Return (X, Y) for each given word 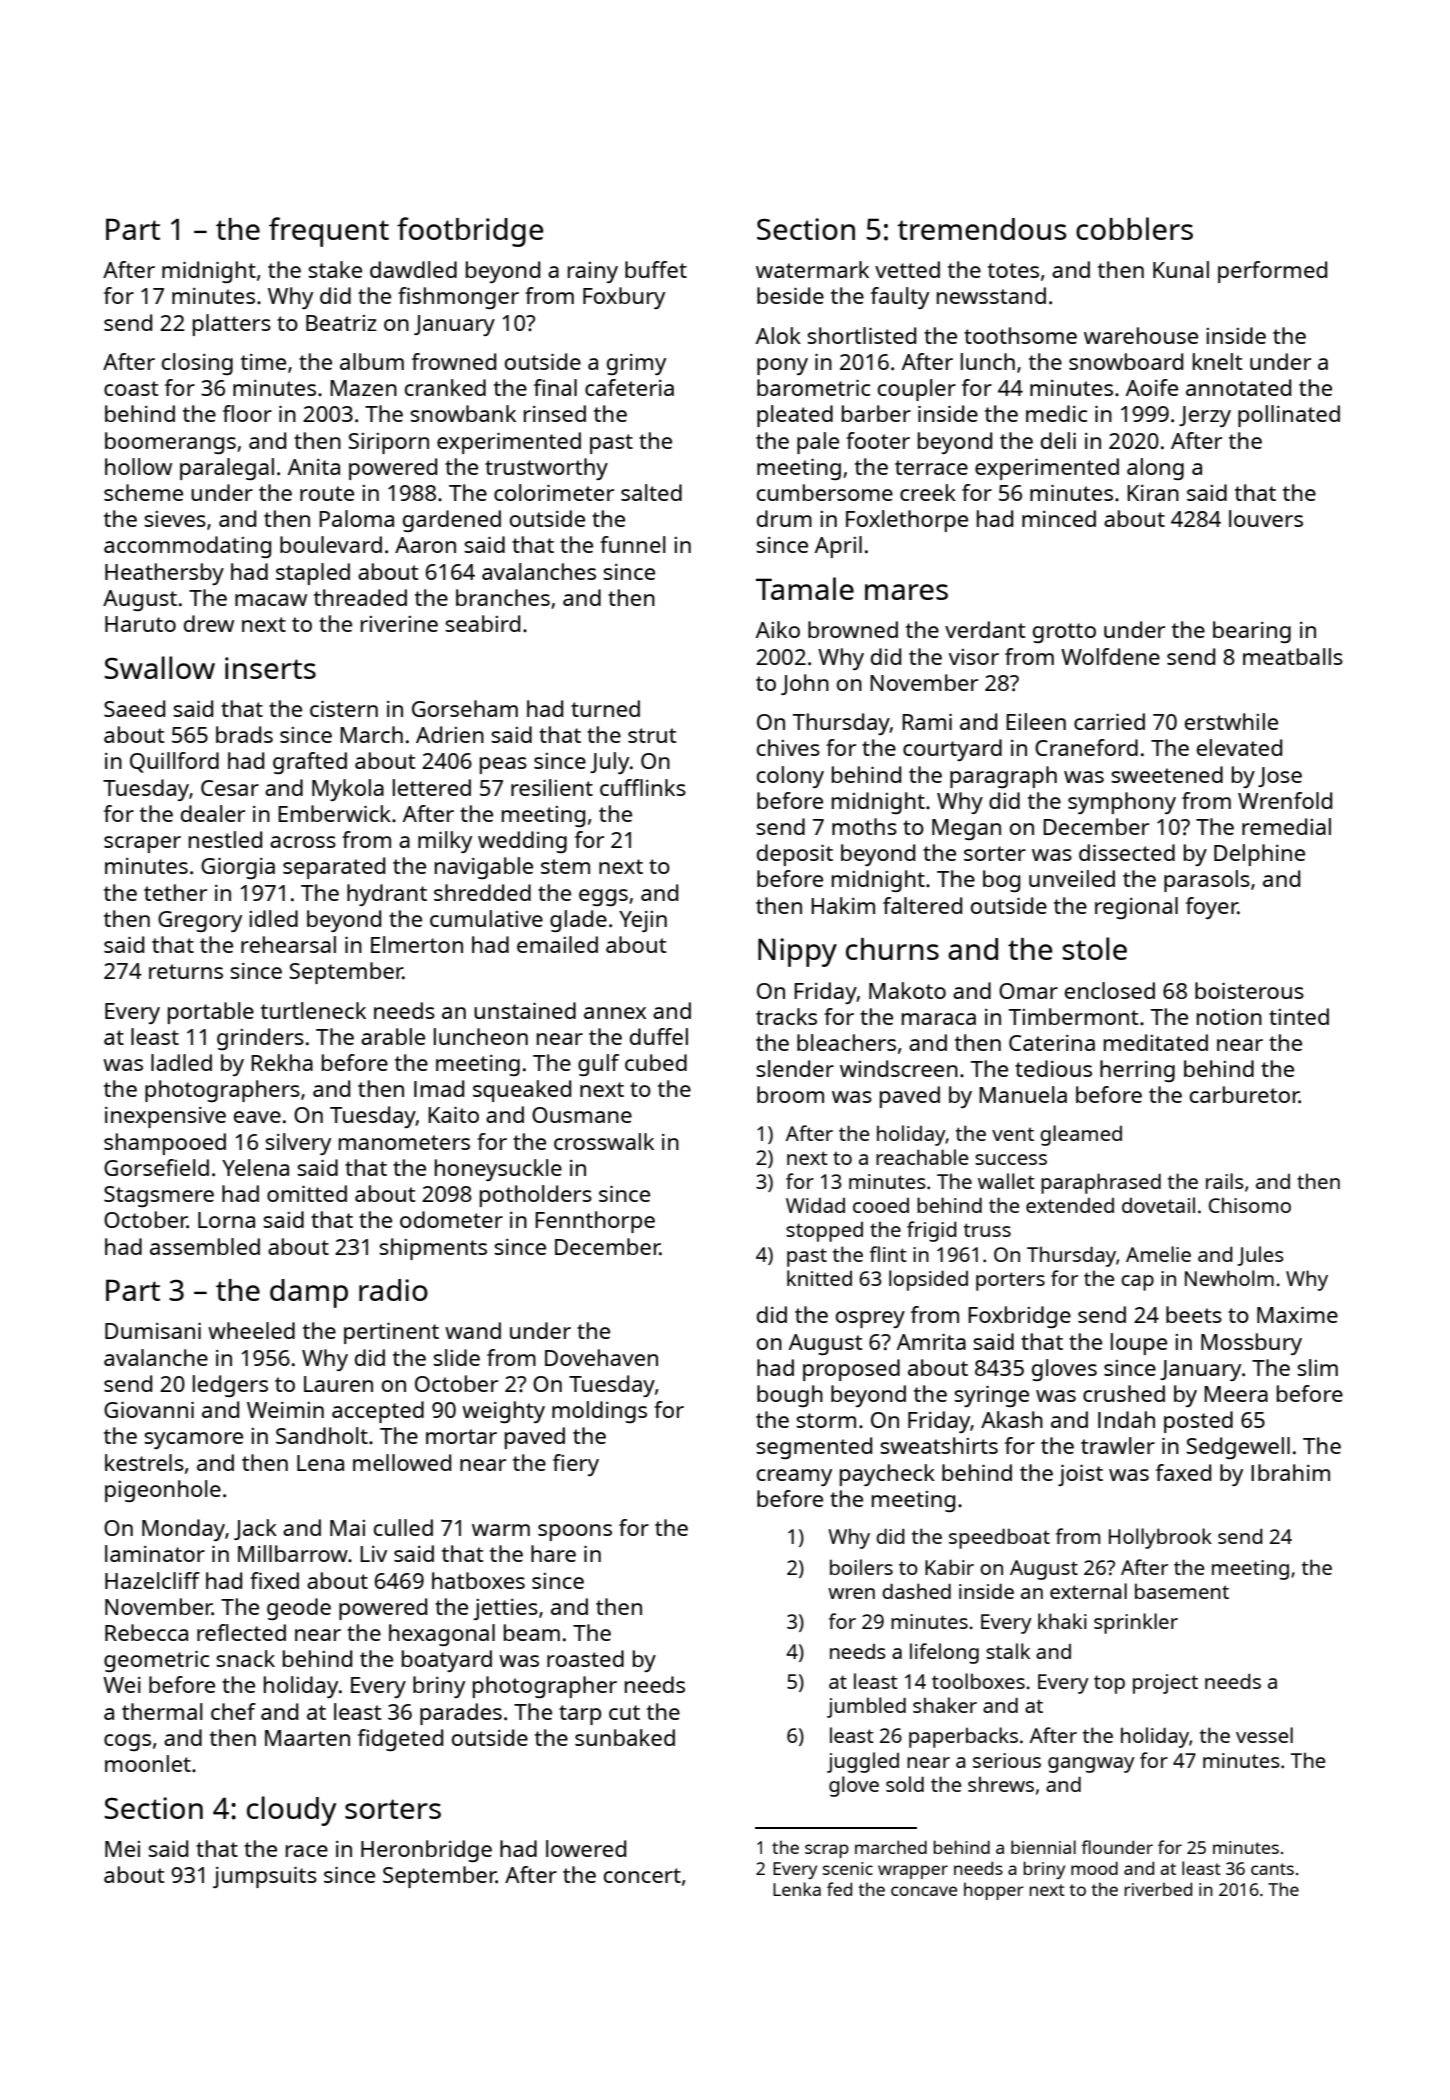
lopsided (928, 1280)
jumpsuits (265, 1877)
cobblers (1134, 228)
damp (309, 1293)
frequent (329, 232)
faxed (1183, 1472)
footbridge (470, 232)
